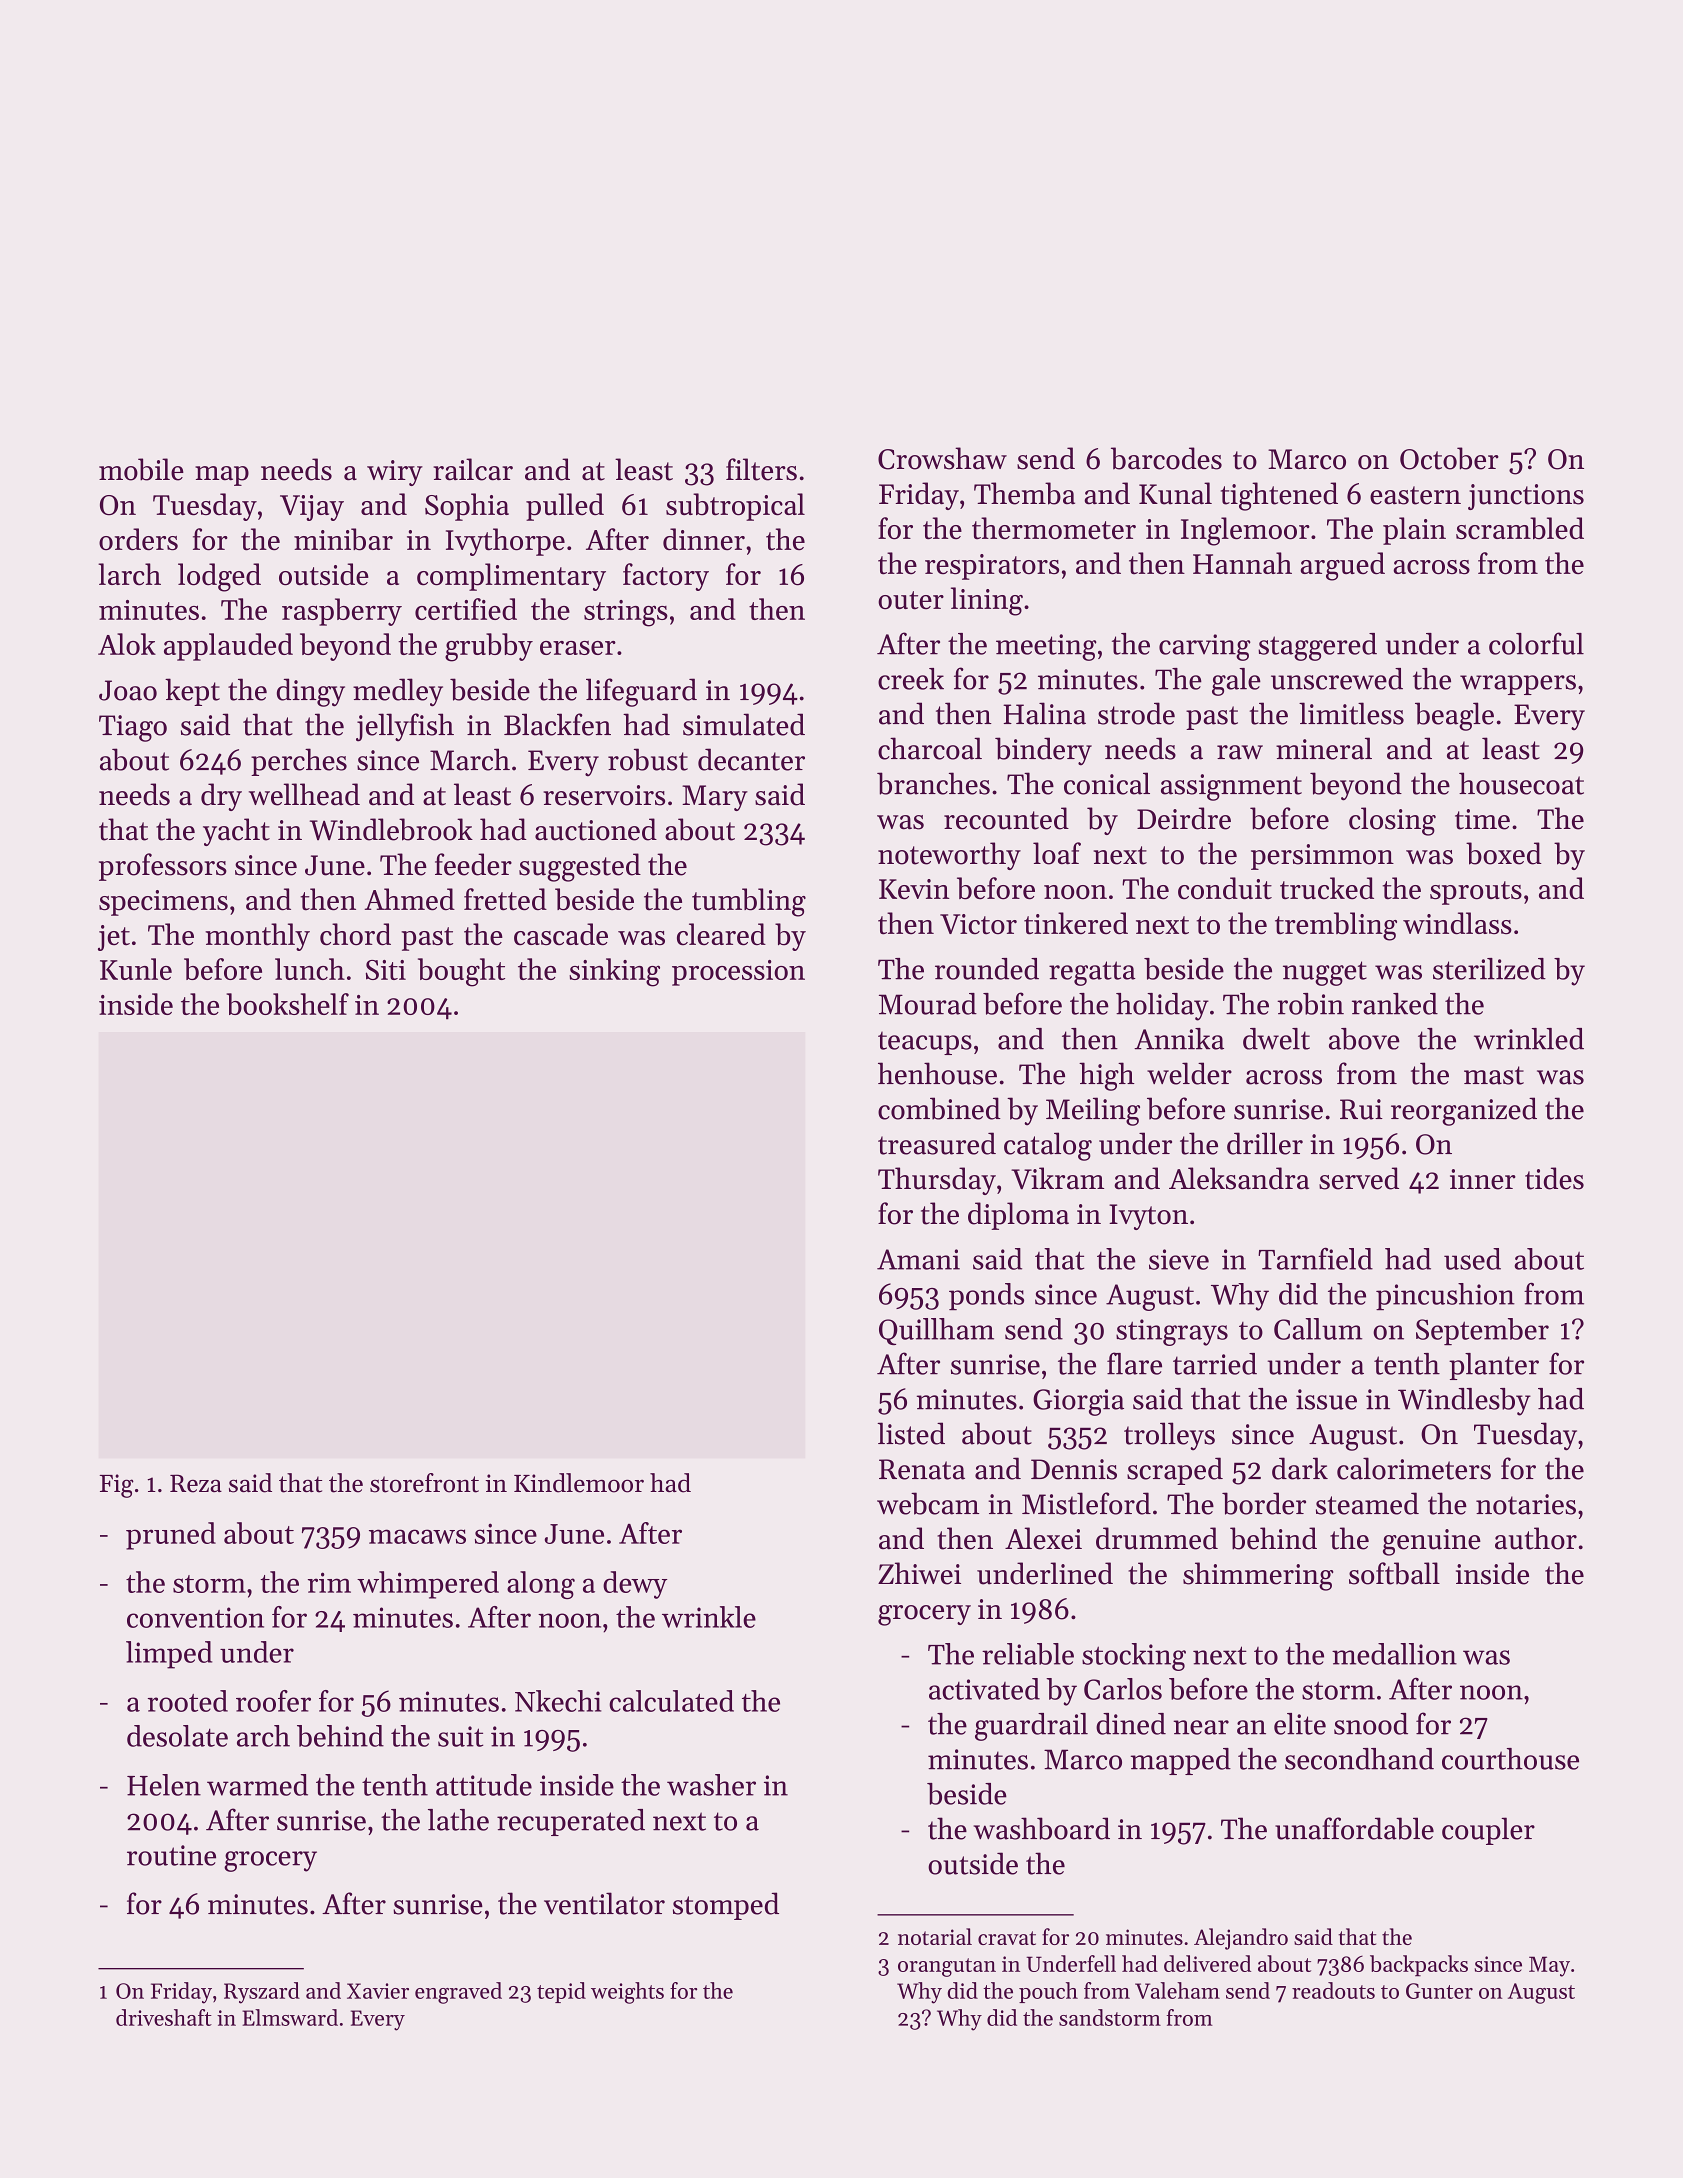 The image size is (1683, 2178). What do you see at coordinates (1449, 458) in the screenshot?
I see `October` at bounding box center [1449, 458].
